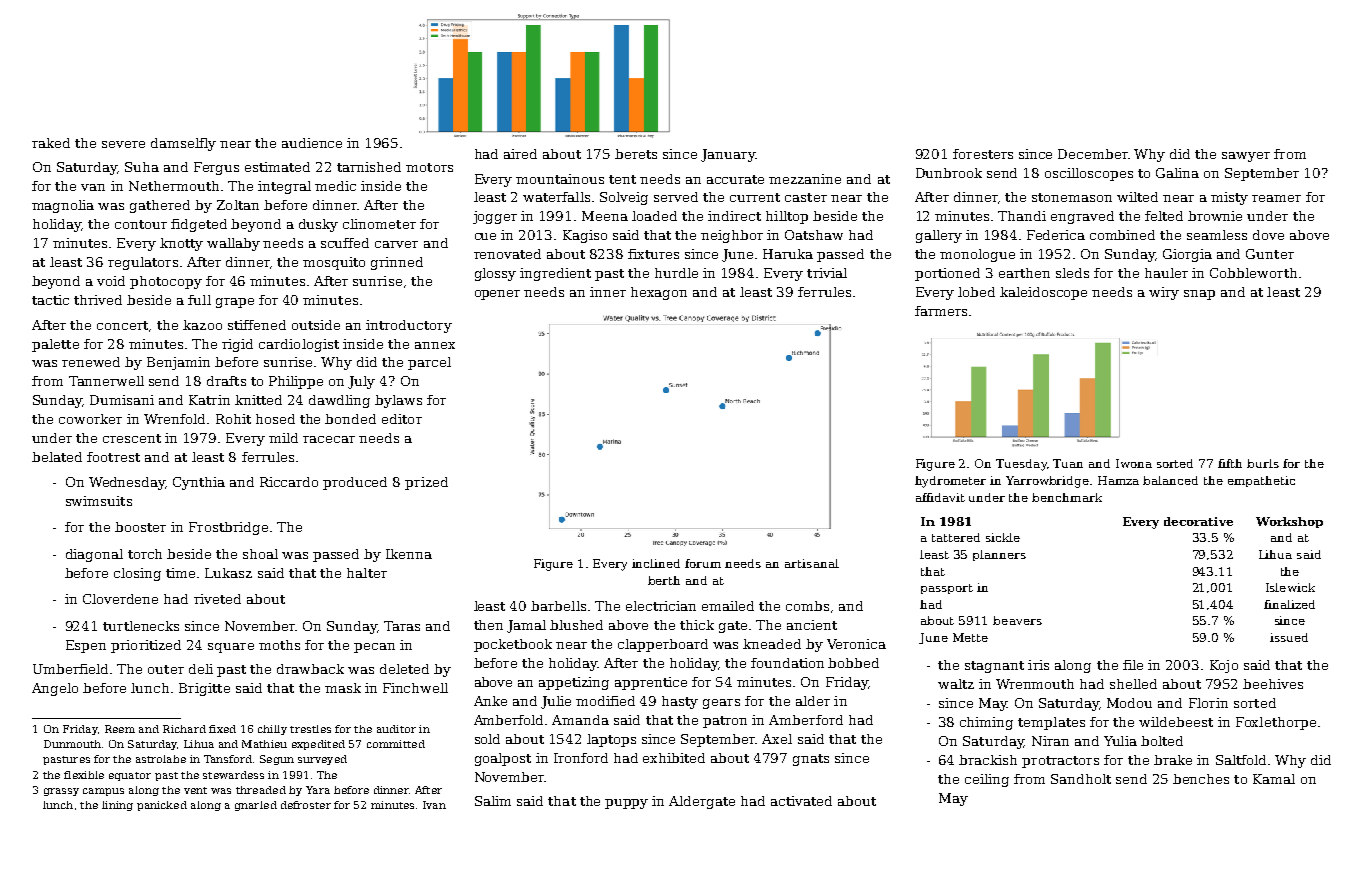 The height and width of the image is (887, 1372). Describe the element at coordinates (312, 143) in the image. I see `audience` at that location.
